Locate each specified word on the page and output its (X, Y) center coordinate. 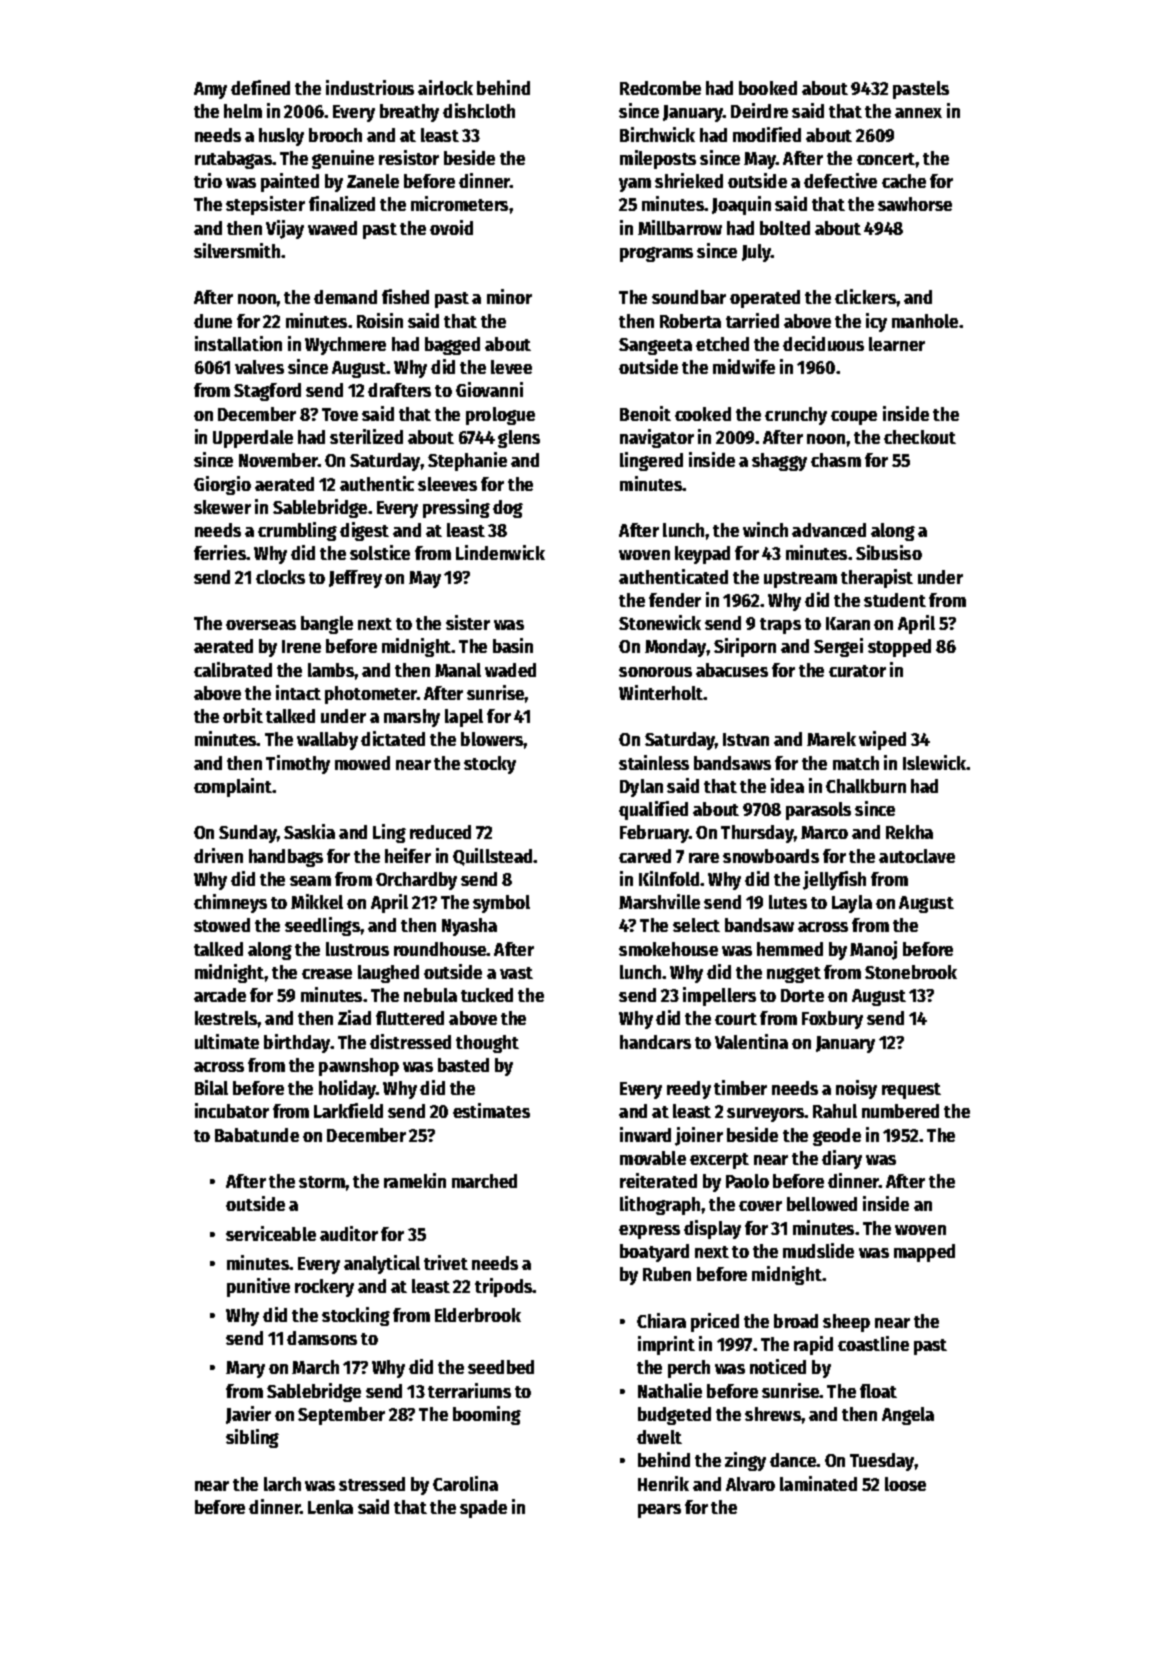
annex (918, 113)
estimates (491, 1110)
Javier (248, 1415)
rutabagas (233, 160)
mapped (924, 1253)
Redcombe (660, 88)
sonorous (655, 672)
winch (765, 529)
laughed (388, 974)
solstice (380, 552)
